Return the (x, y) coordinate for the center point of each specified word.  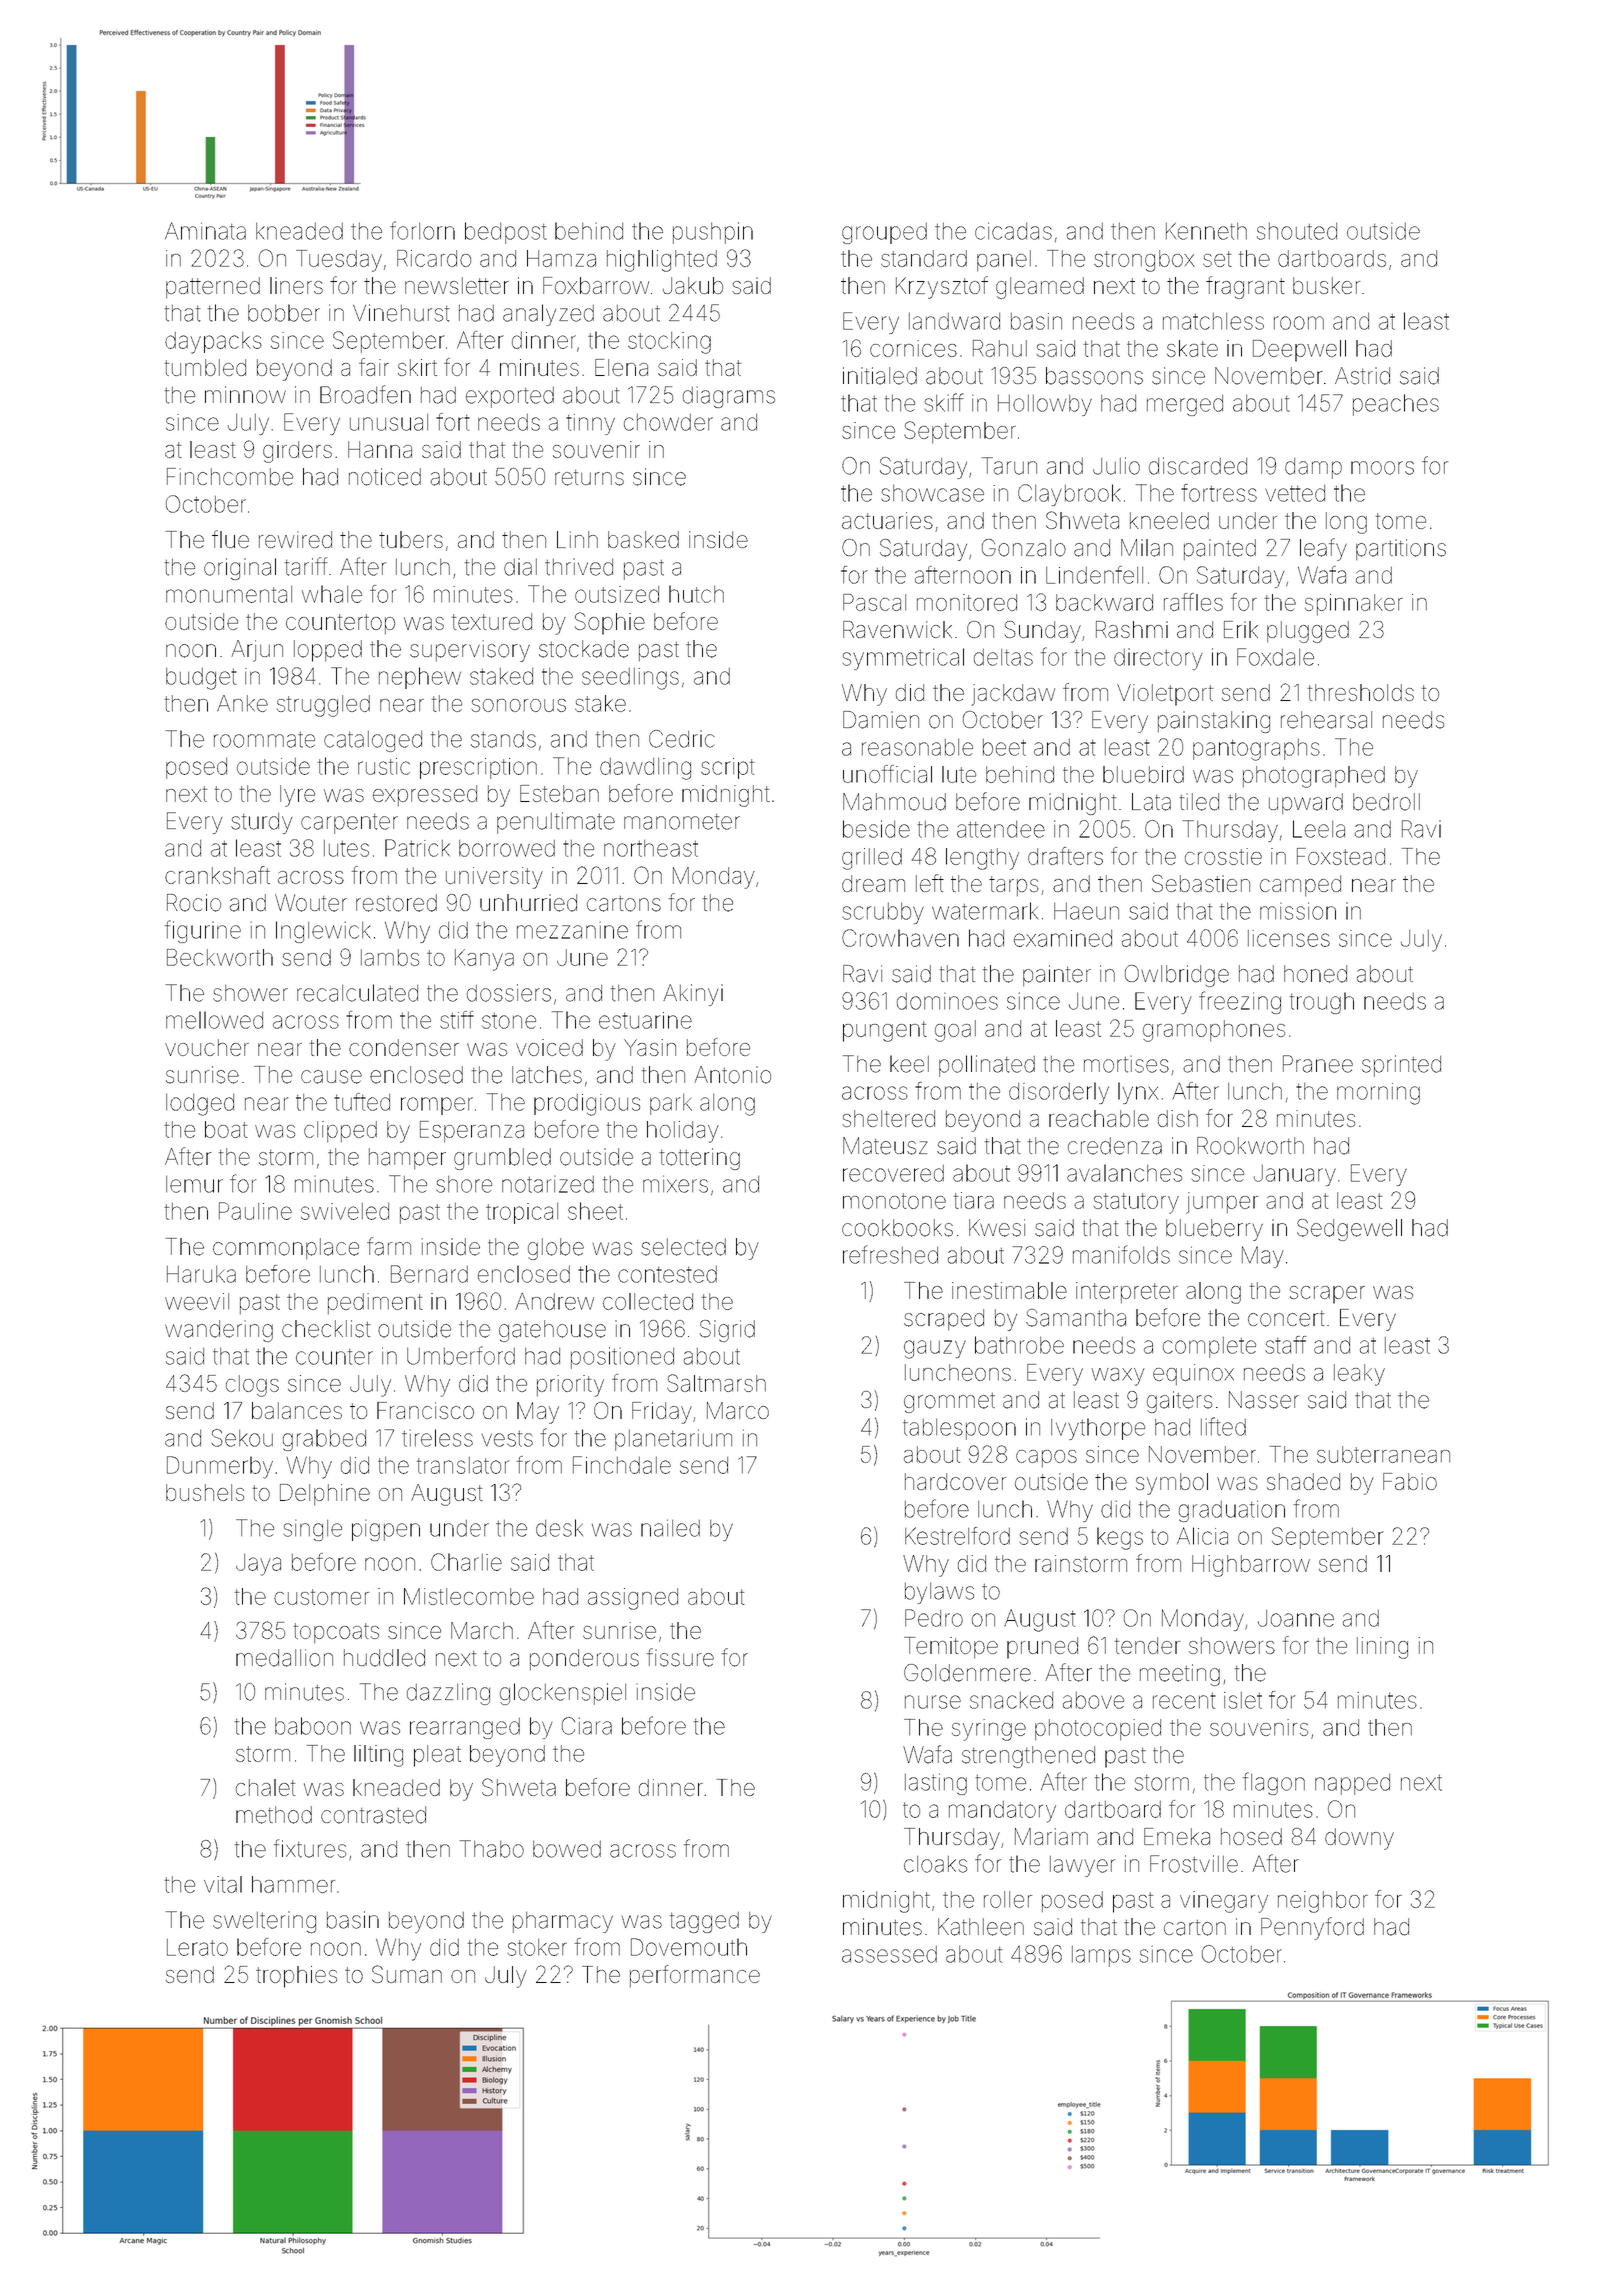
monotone (894, 1201)
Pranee (1318, 1064)
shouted (1297, 231)
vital (223, 1884)
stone (509, 1021)
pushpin (713, 233)
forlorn (422, 230)
